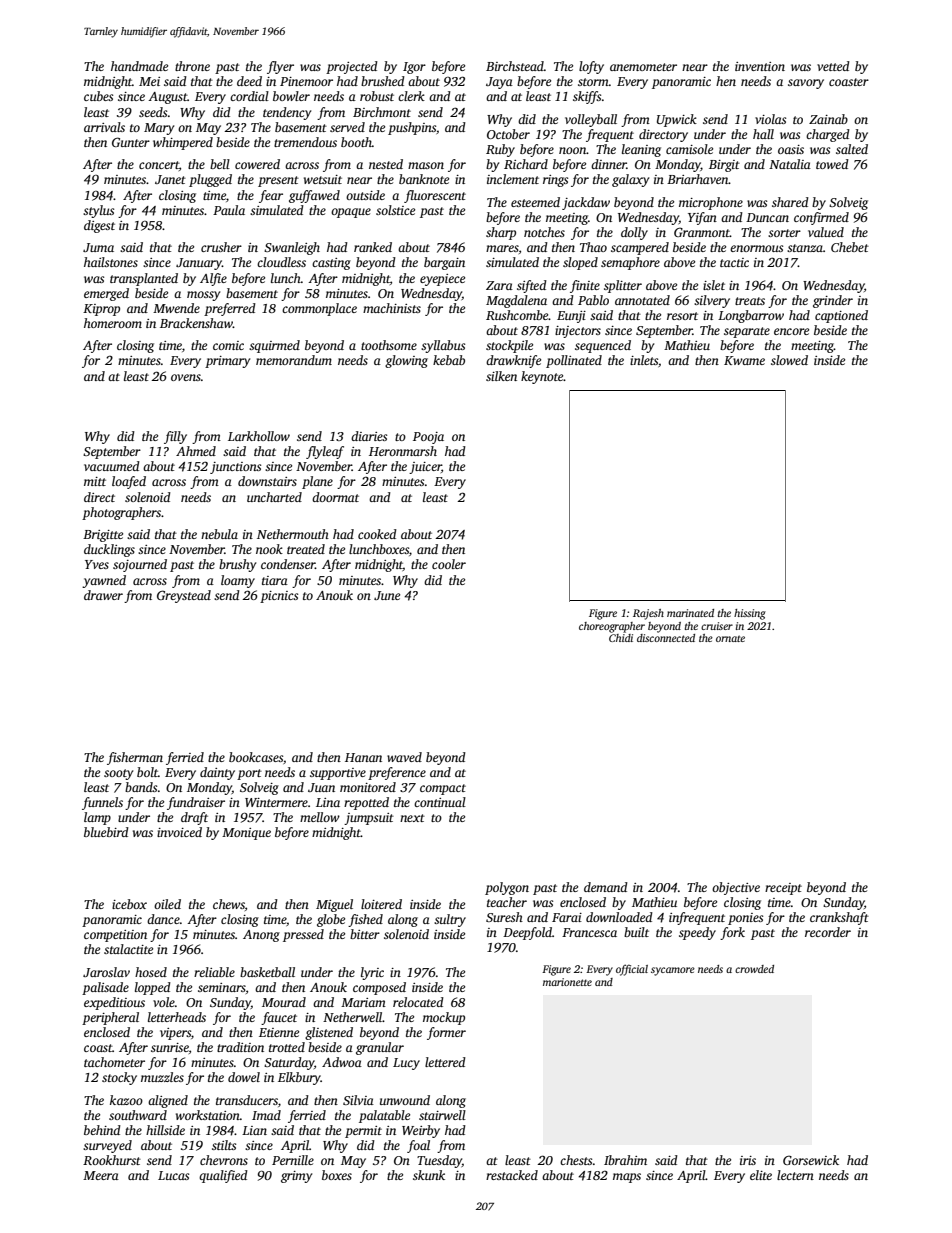 Image resolution: width=952 pixels, height=1233 pixels. I want to click on Kwame, so click(744, 360).
